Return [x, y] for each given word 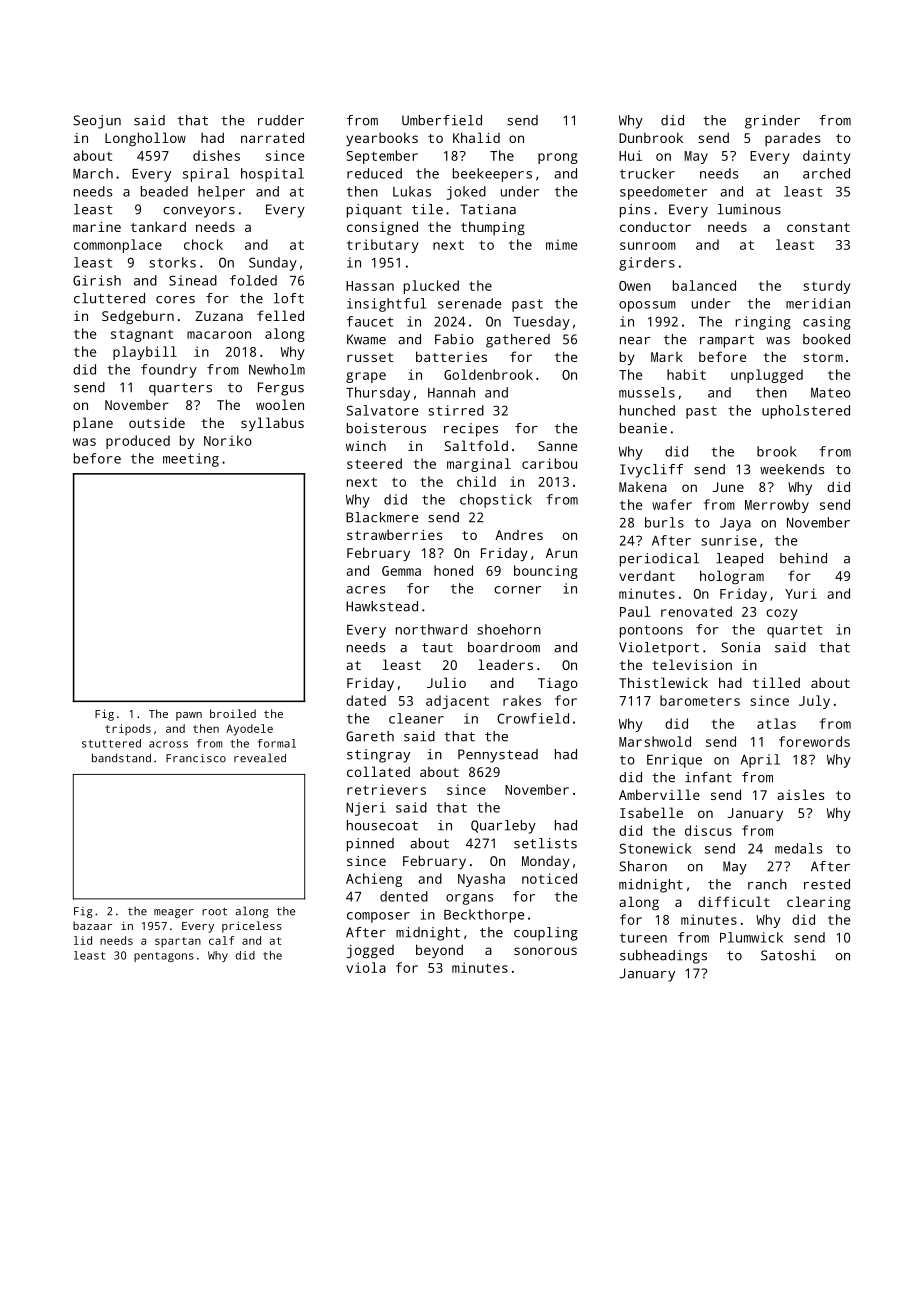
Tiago [558, 684]
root [214, 911]
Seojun [97, 122]
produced [138, 442]
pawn [189, 716]
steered [374, 463]
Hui [630, 155]
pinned [370, 845]
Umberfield [442, 120]
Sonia [740, 647]
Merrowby [777, 506]
